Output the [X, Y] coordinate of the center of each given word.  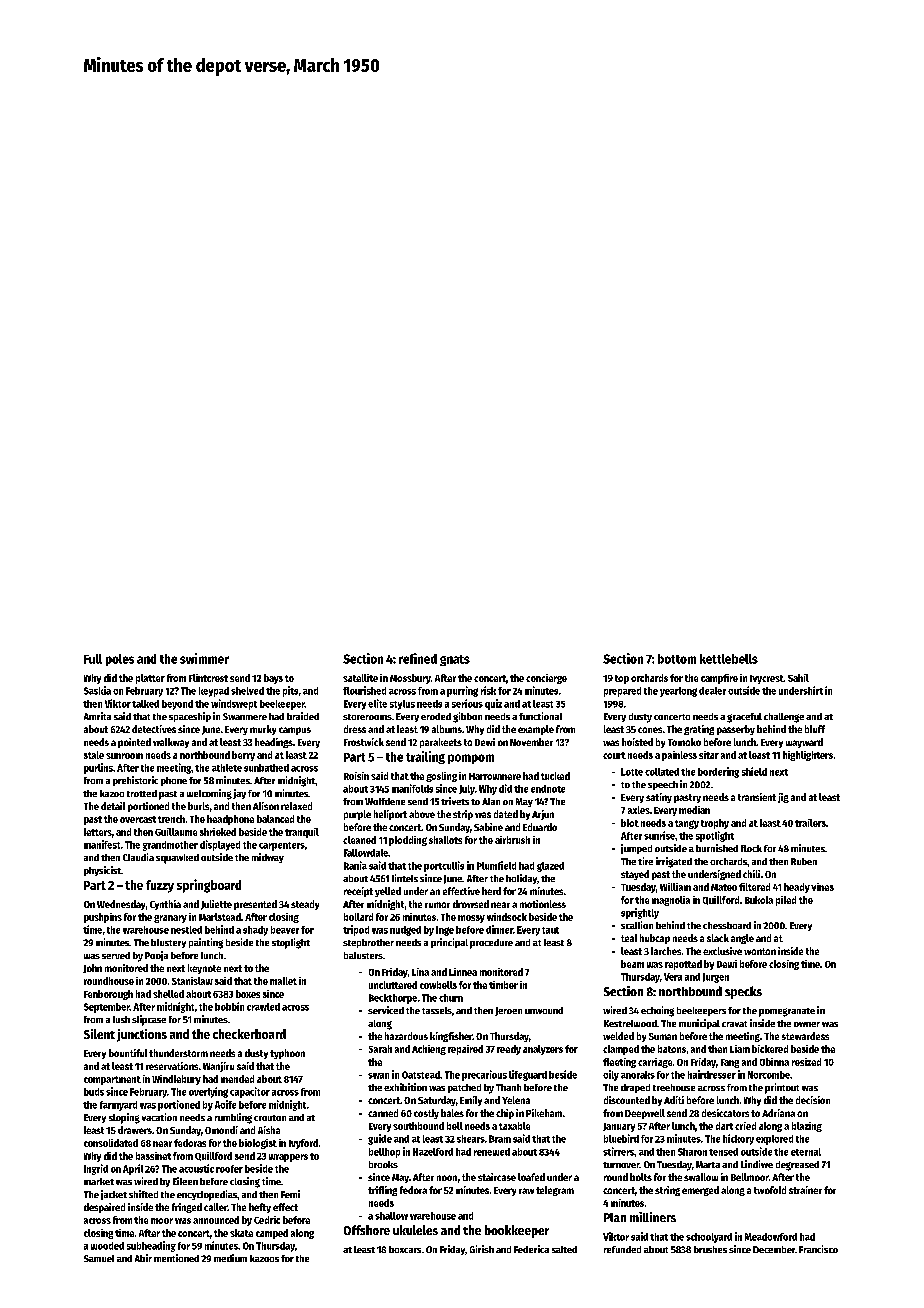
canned [383, 1113]
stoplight [291, 943]
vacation [159, 1117]
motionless [543, 904]
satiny [659, 798]
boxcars [405, 1249]
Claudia [138, 857]
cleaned [359, 840]
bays [273, 679]
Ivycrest [766, 679]
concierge [546, 679]
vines [822, 887]
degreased [797, 1166]
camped [272, 1234]
